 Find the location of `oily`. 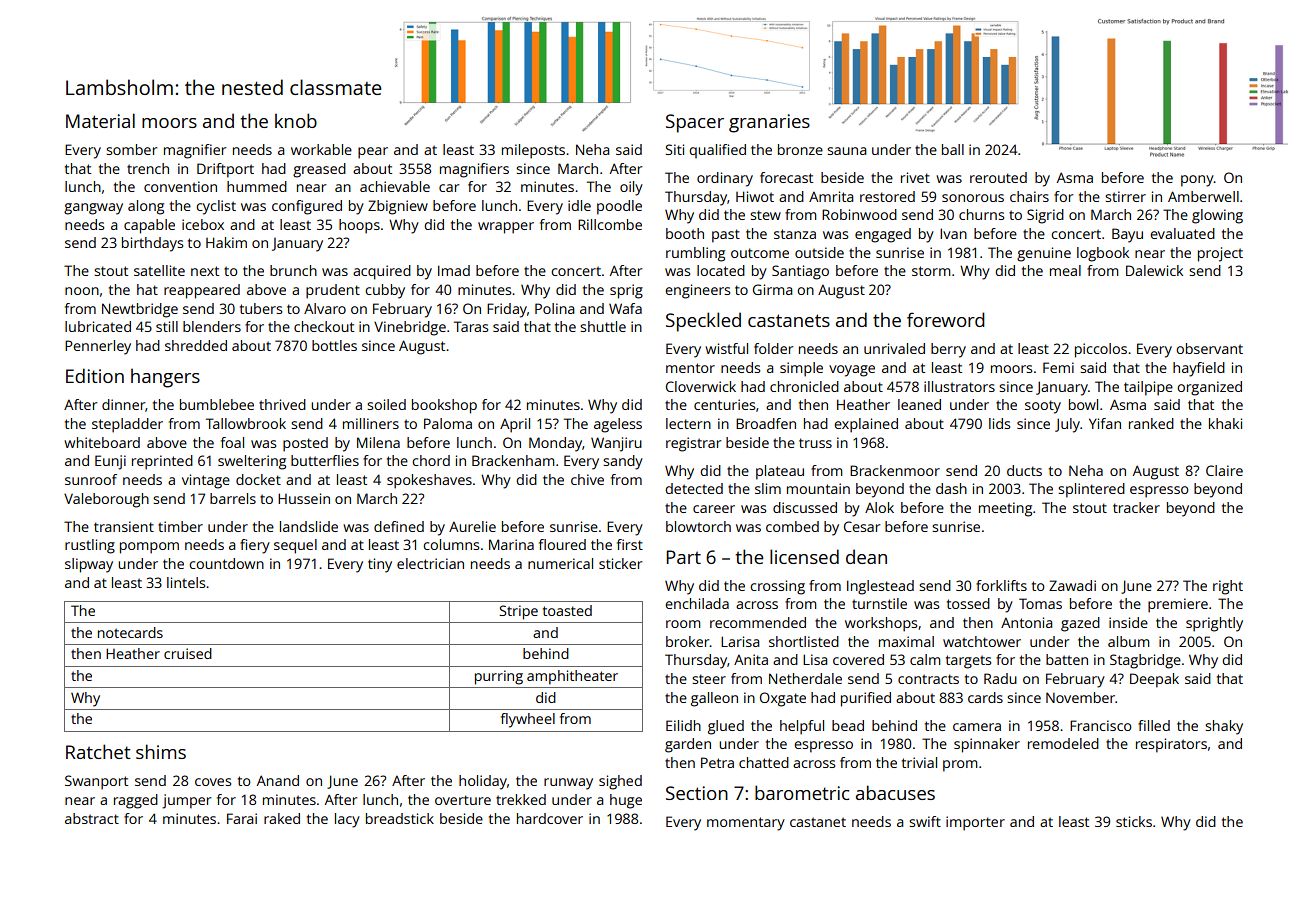

oily is located at coordinates (631, 188).
